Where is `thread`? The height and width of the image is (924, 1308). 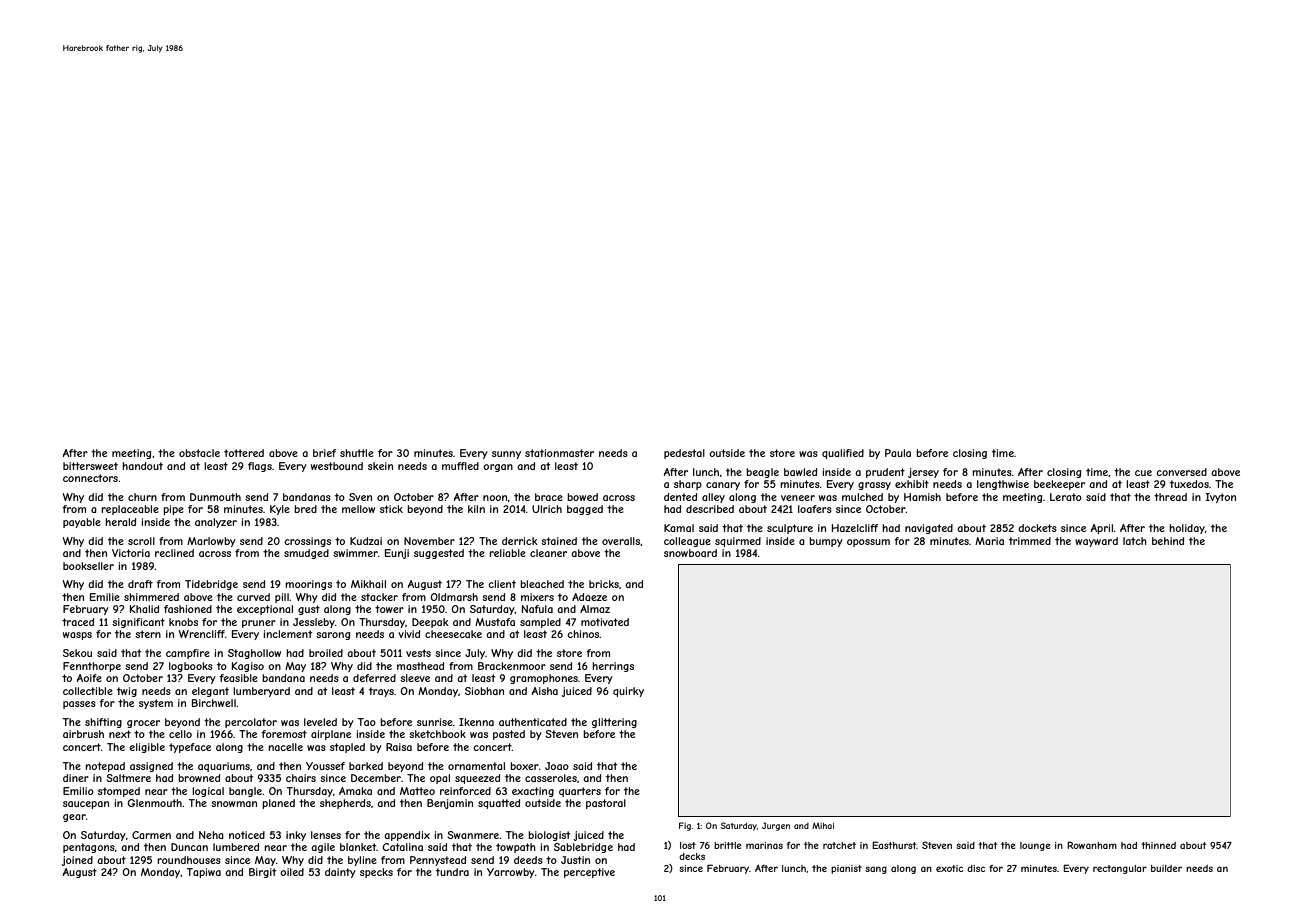
thread is located at coordinates (1170, 497).
